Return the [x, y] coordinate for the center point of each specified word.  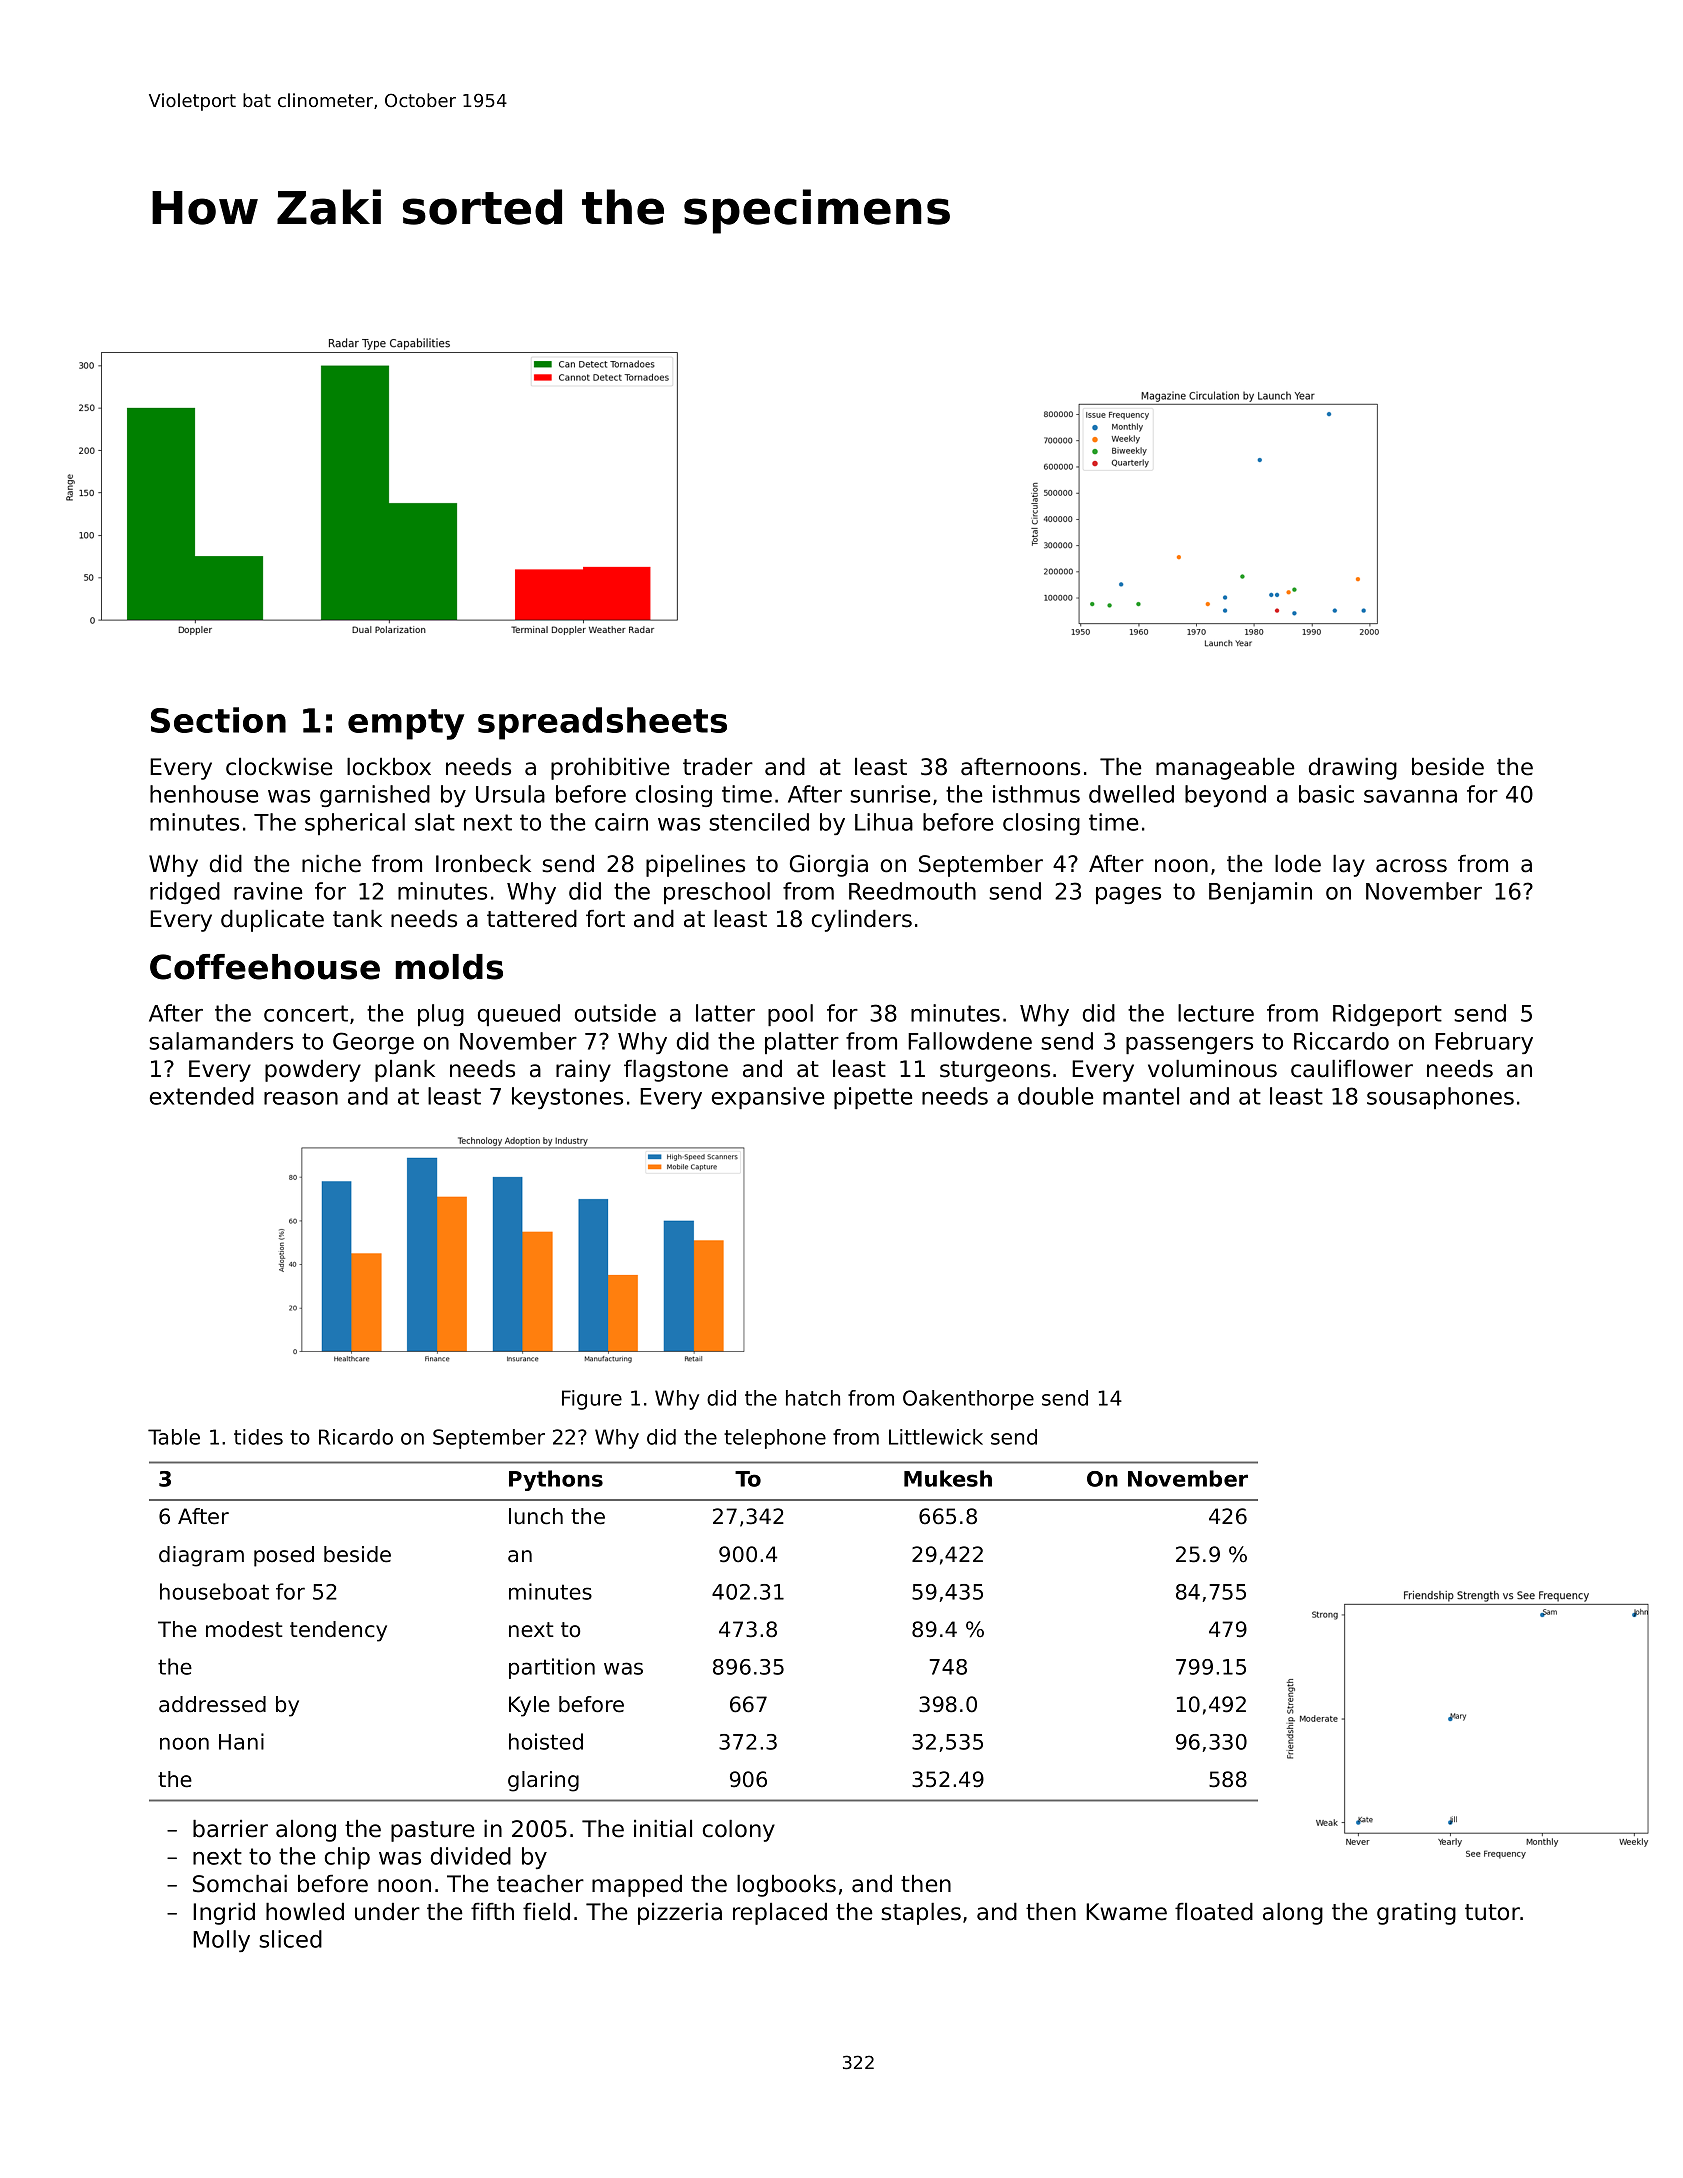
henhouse [204, 794]
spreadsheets [602, 723]
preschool [717, 893]
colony [739, 1831]
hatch [813, 1398]
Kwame [1126, 1912]
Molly [221, 1941]
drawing [1353, 769]
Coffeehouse [265, 967]
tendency [338, 1631]
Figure [592, 1400]
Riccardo [1341, 1041]
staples [921, 1914]
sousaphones [1440, 1098]
